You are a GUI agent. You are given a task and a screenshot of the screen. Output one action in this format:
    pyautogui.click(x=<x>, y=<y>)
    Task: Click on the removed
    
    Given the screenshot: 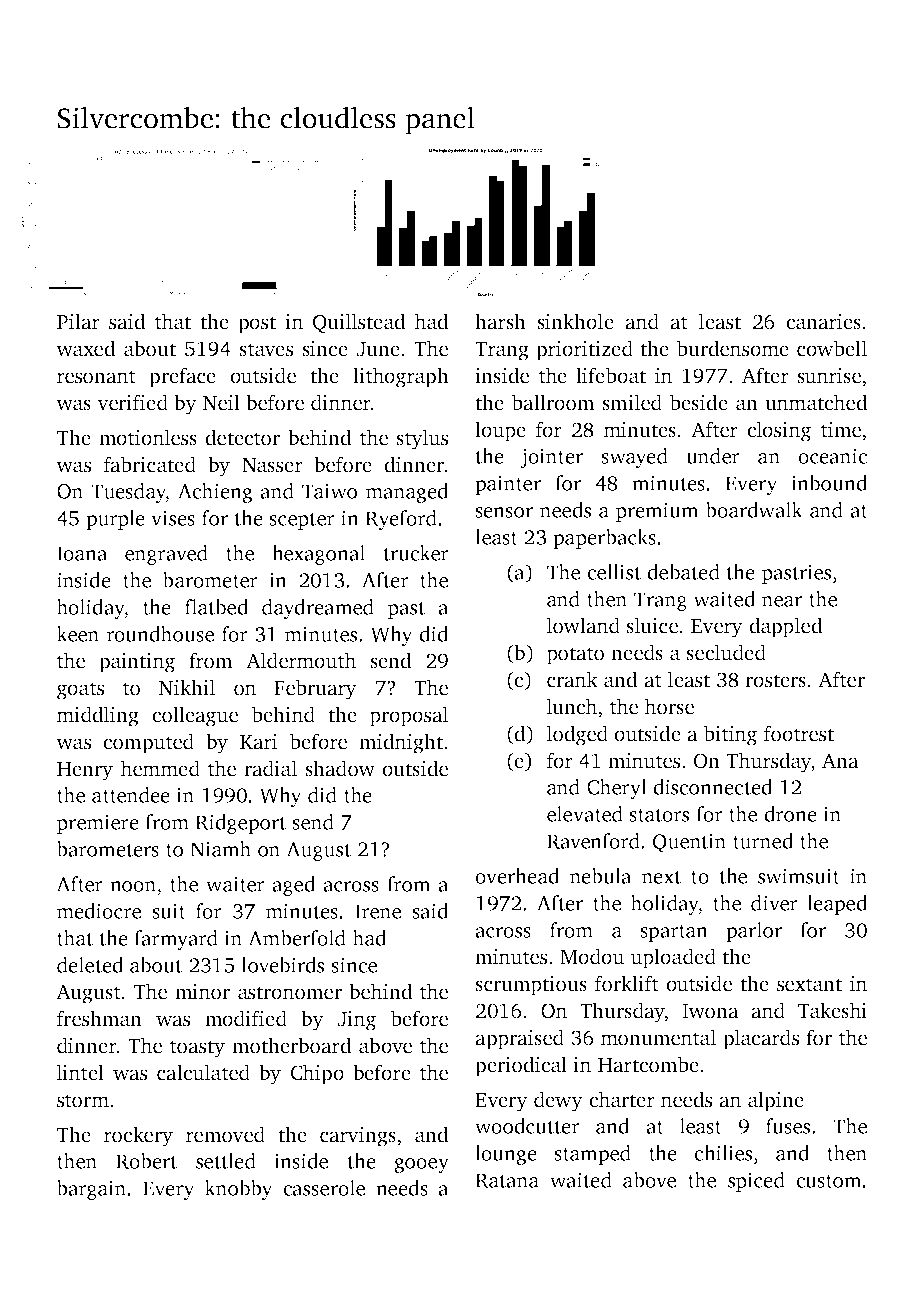 What is the action you would take?
    pyautogui.click(x=225, y=1134)
